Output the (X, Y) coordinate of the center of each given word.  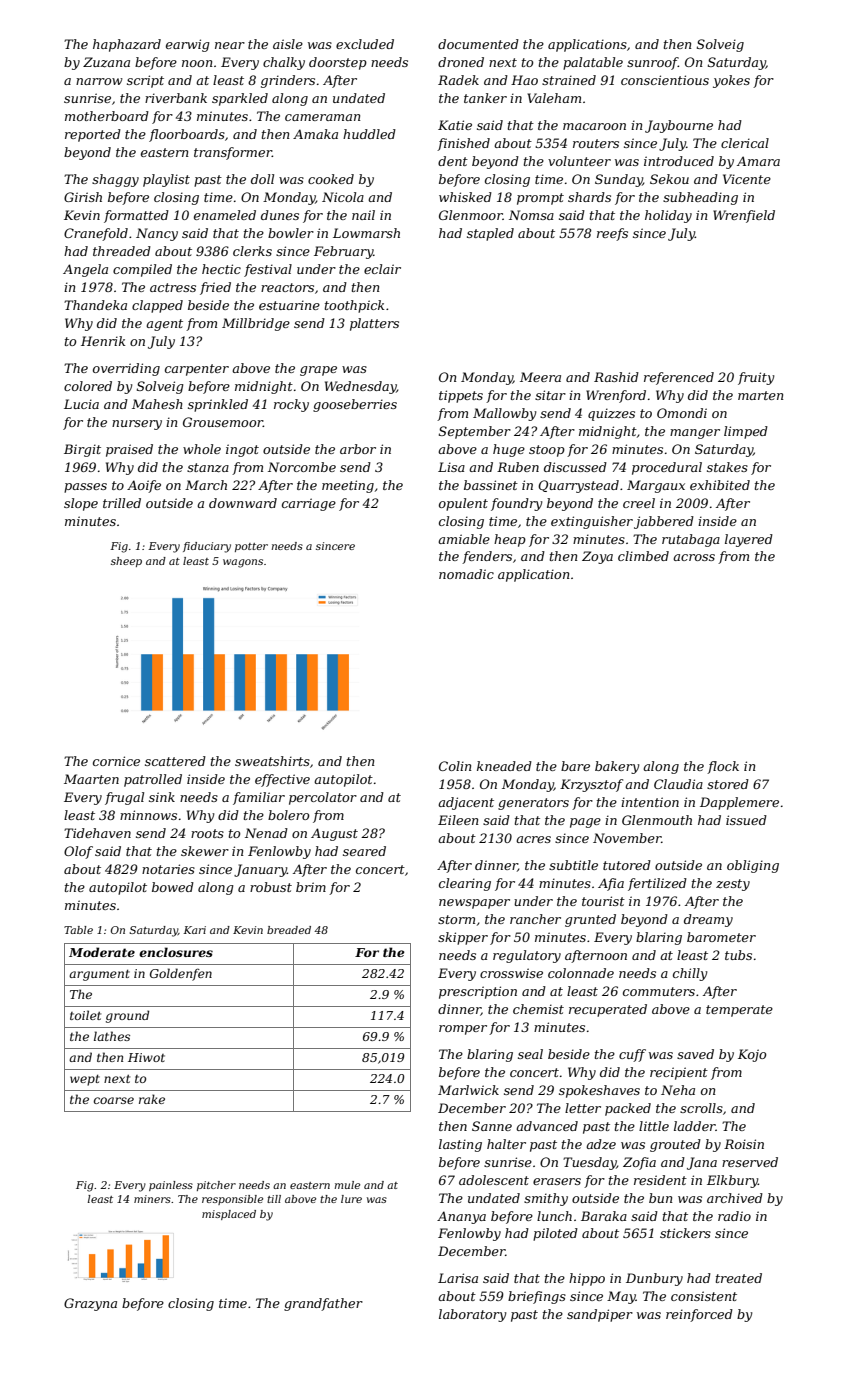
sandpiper (600, 1315)
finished (463, 144)
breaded (289, 930)
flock (723, 767)
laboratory (473, 1315)
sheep (126, 562)
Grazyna (90, 1304)
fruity (756, 378)
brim (311, 887)
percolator (323, 798)
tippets (461, 396)
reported (93, 135)
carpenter (197, 370)
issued (746, 820)
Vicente (747, 179)
